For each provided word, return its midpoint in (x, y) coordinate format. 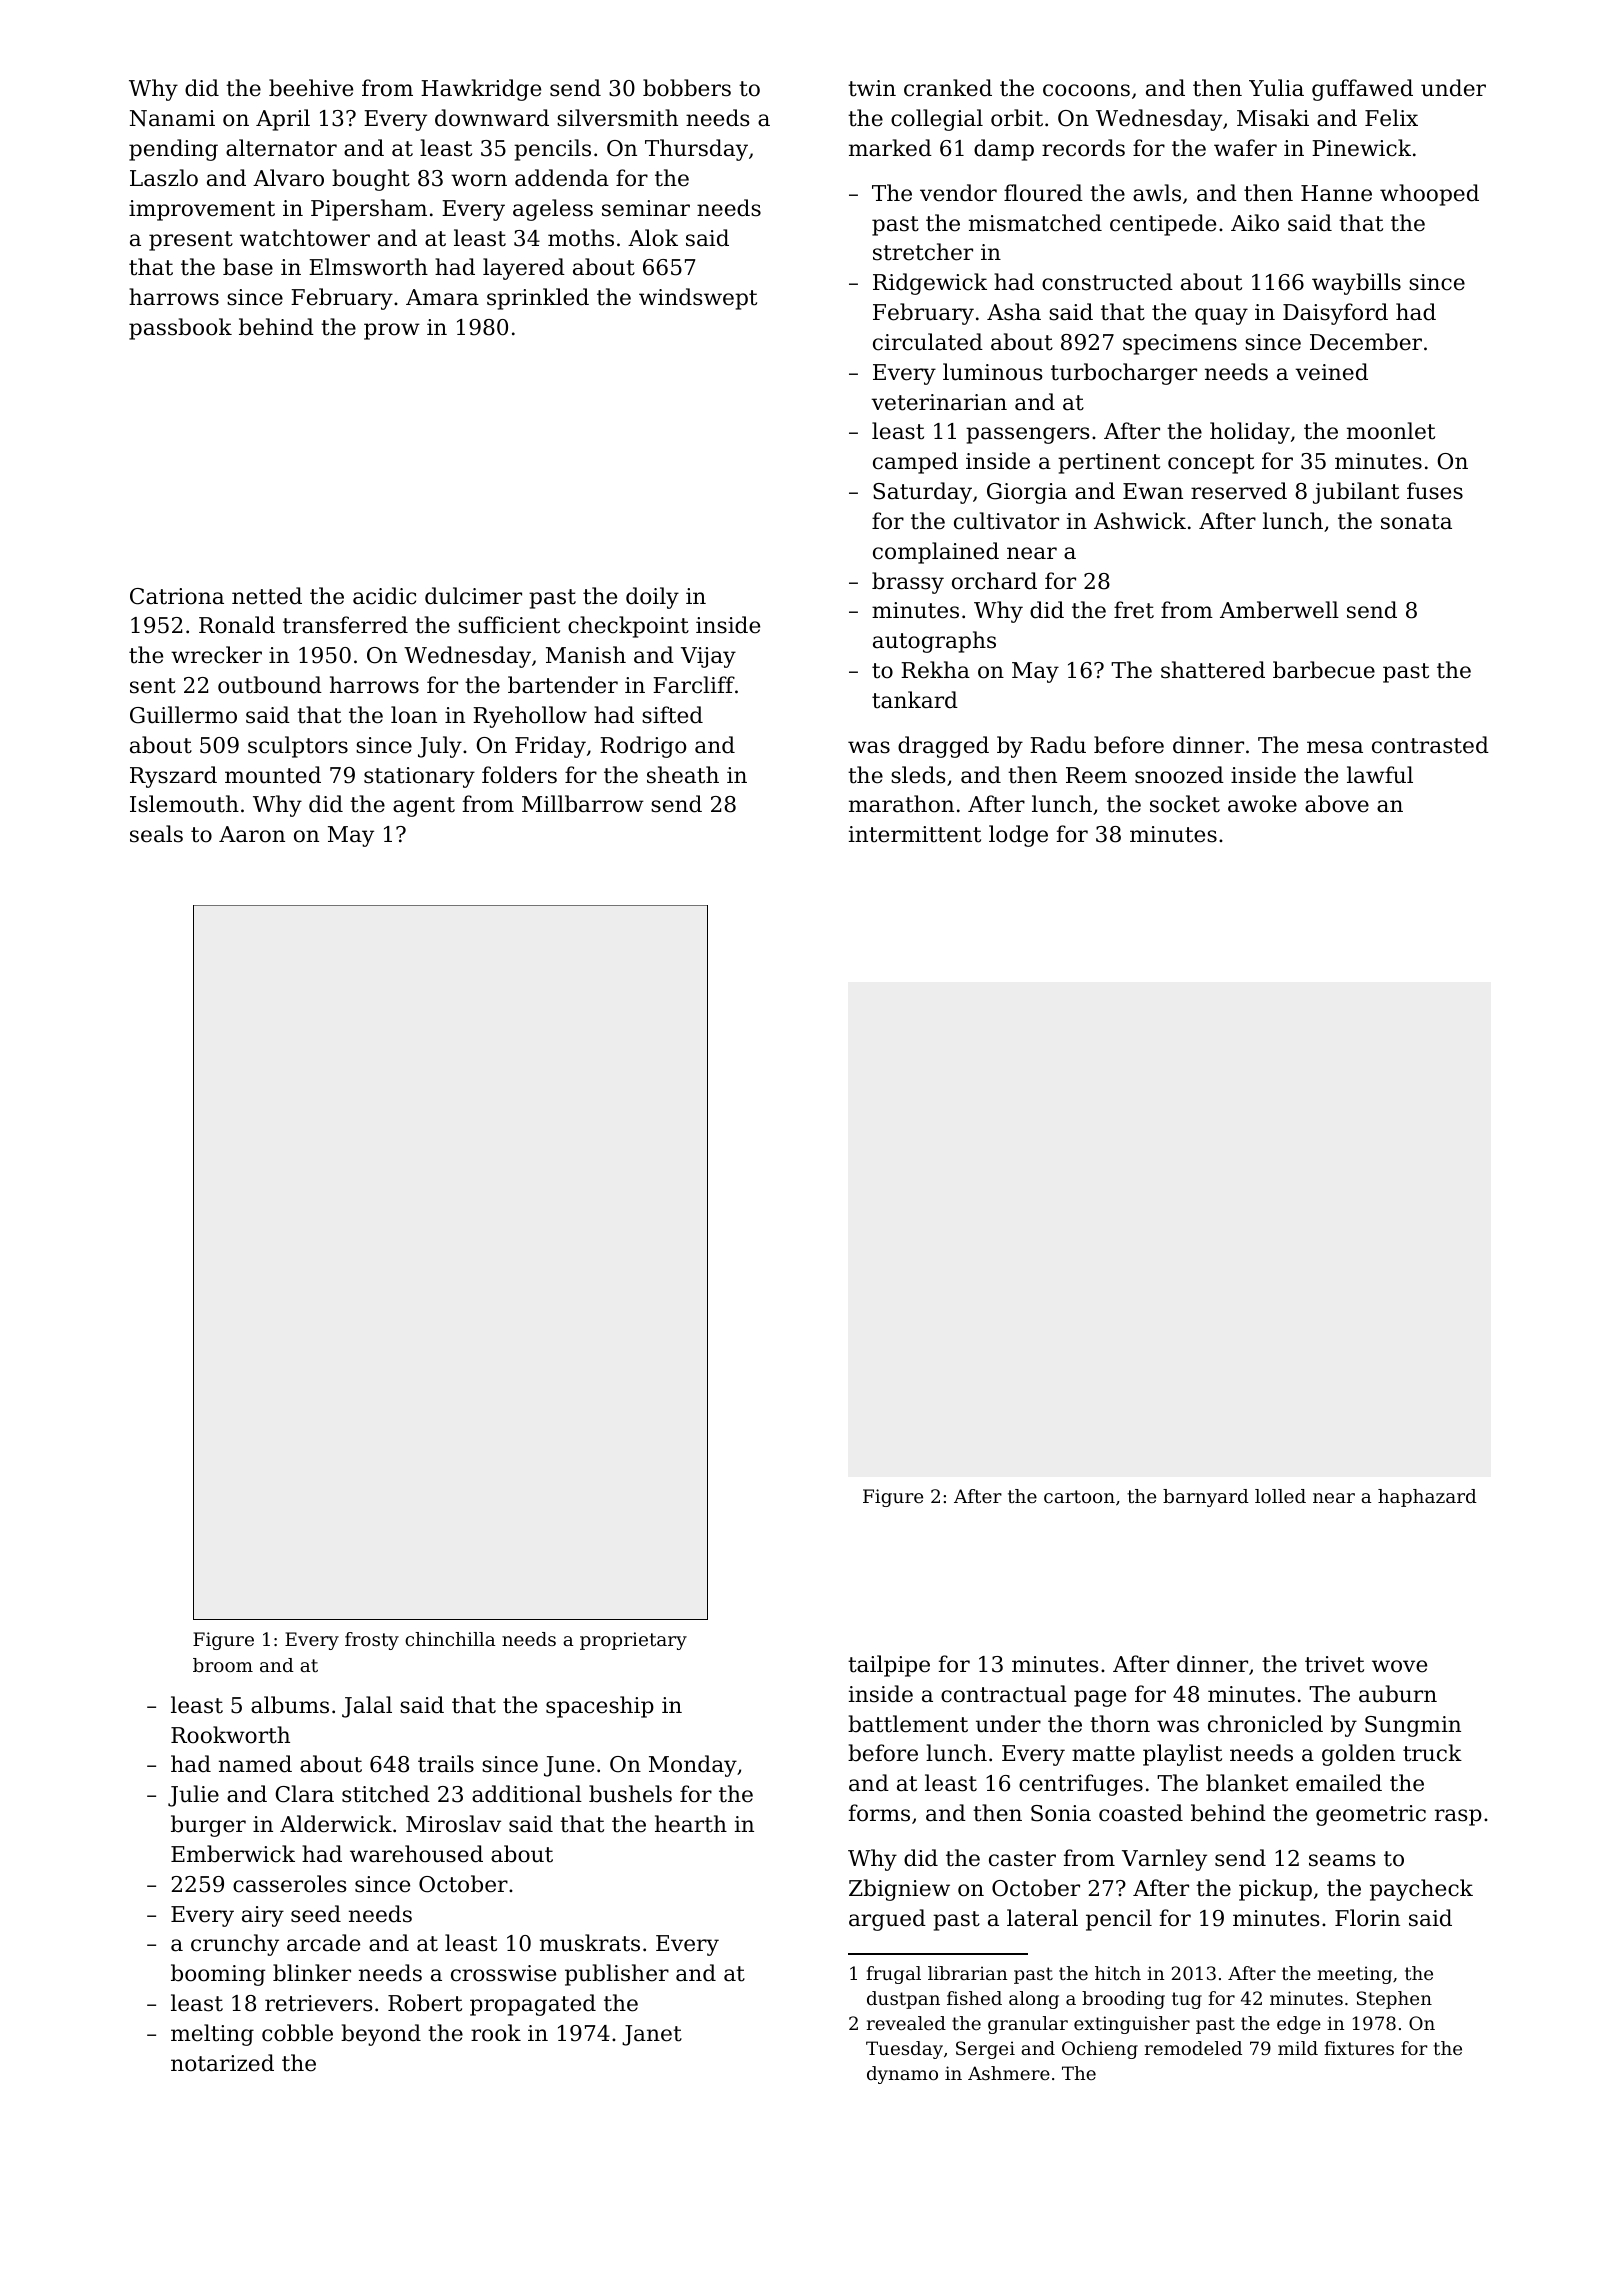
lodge (1018, 836)
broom (223, 1665)
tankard (915, 700)
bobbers (687, 88)
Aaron (252, 834)
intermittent (915, 834)
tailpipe (889, 1666)
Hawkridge (481, 90)
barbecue (1324, 670)
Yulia (1276, 88)
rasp (1458, 1817)
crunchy (235, 1945)
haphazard (1427, 1498)
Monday (693, 1766)
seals (156, 834)
